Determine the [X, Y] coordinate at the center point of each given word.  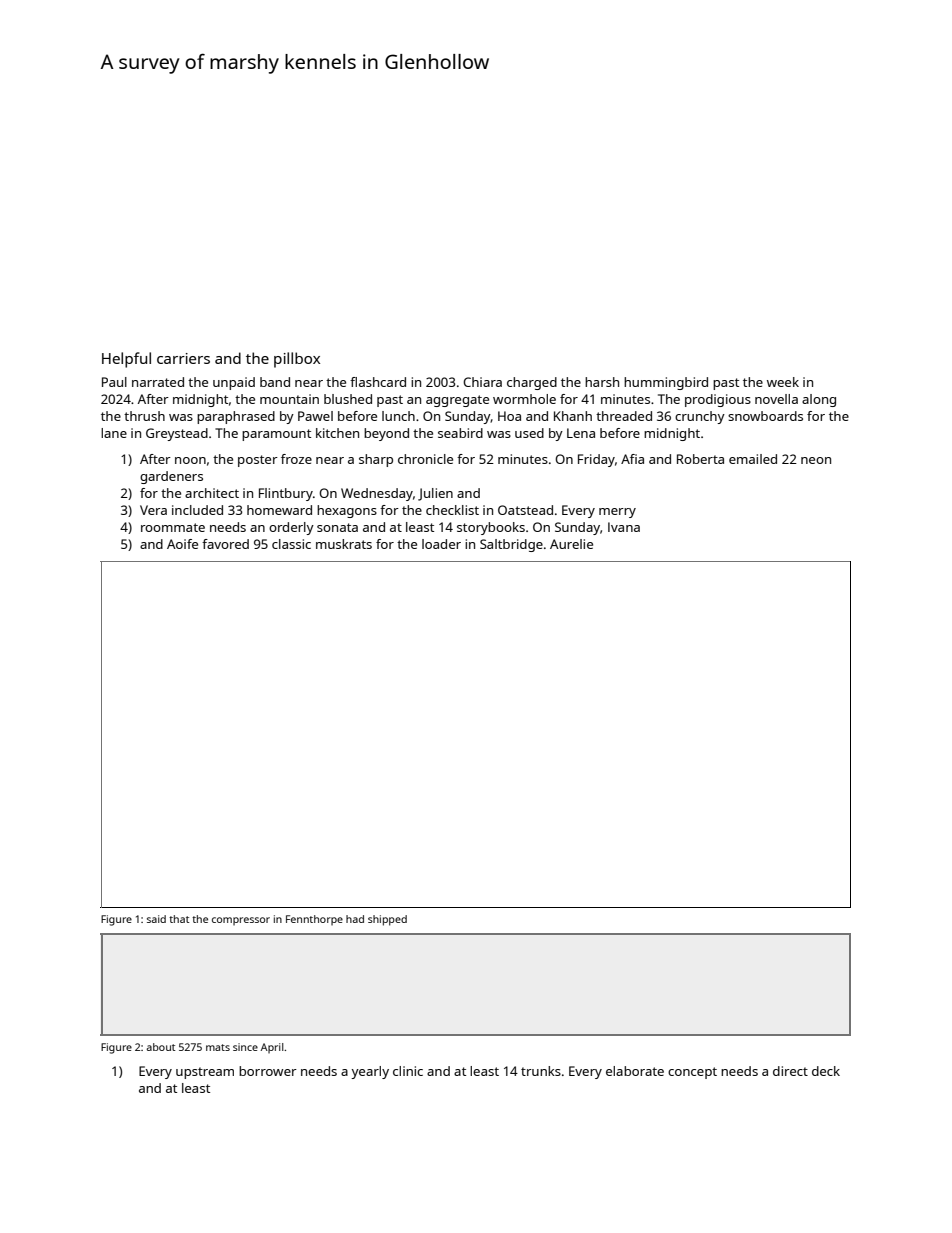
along [819, 400]
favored [225, 544]
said [156, 919]
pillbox [297, 360]
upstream [205, 1073]
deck [826, 1071]
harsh [602, 382]
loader [441, 544]
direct [790, 1071]
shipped [387, 920]
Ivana [624, 527]
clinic [408, 1071]
